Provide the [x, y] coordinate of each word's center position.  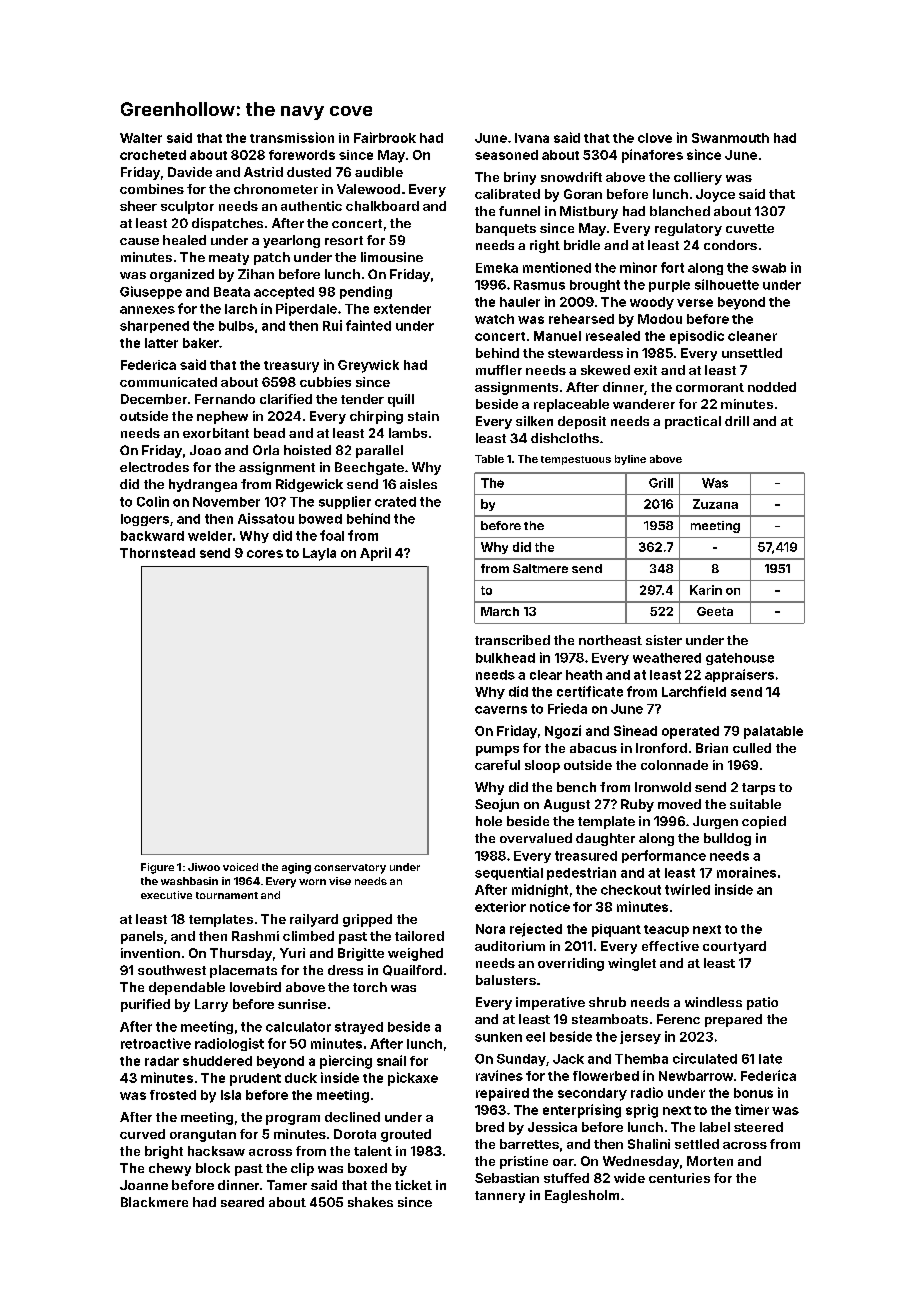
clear [546, 675]
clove [655, 138]
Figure [157, 868]
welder [210, 536]
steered [758, 1127]
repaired [502, 1094]
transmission [292, 137]
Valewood [368, 189]
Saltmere [540, 568]
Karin [706, 590]
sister [664, 640]
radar [162, 1061]
